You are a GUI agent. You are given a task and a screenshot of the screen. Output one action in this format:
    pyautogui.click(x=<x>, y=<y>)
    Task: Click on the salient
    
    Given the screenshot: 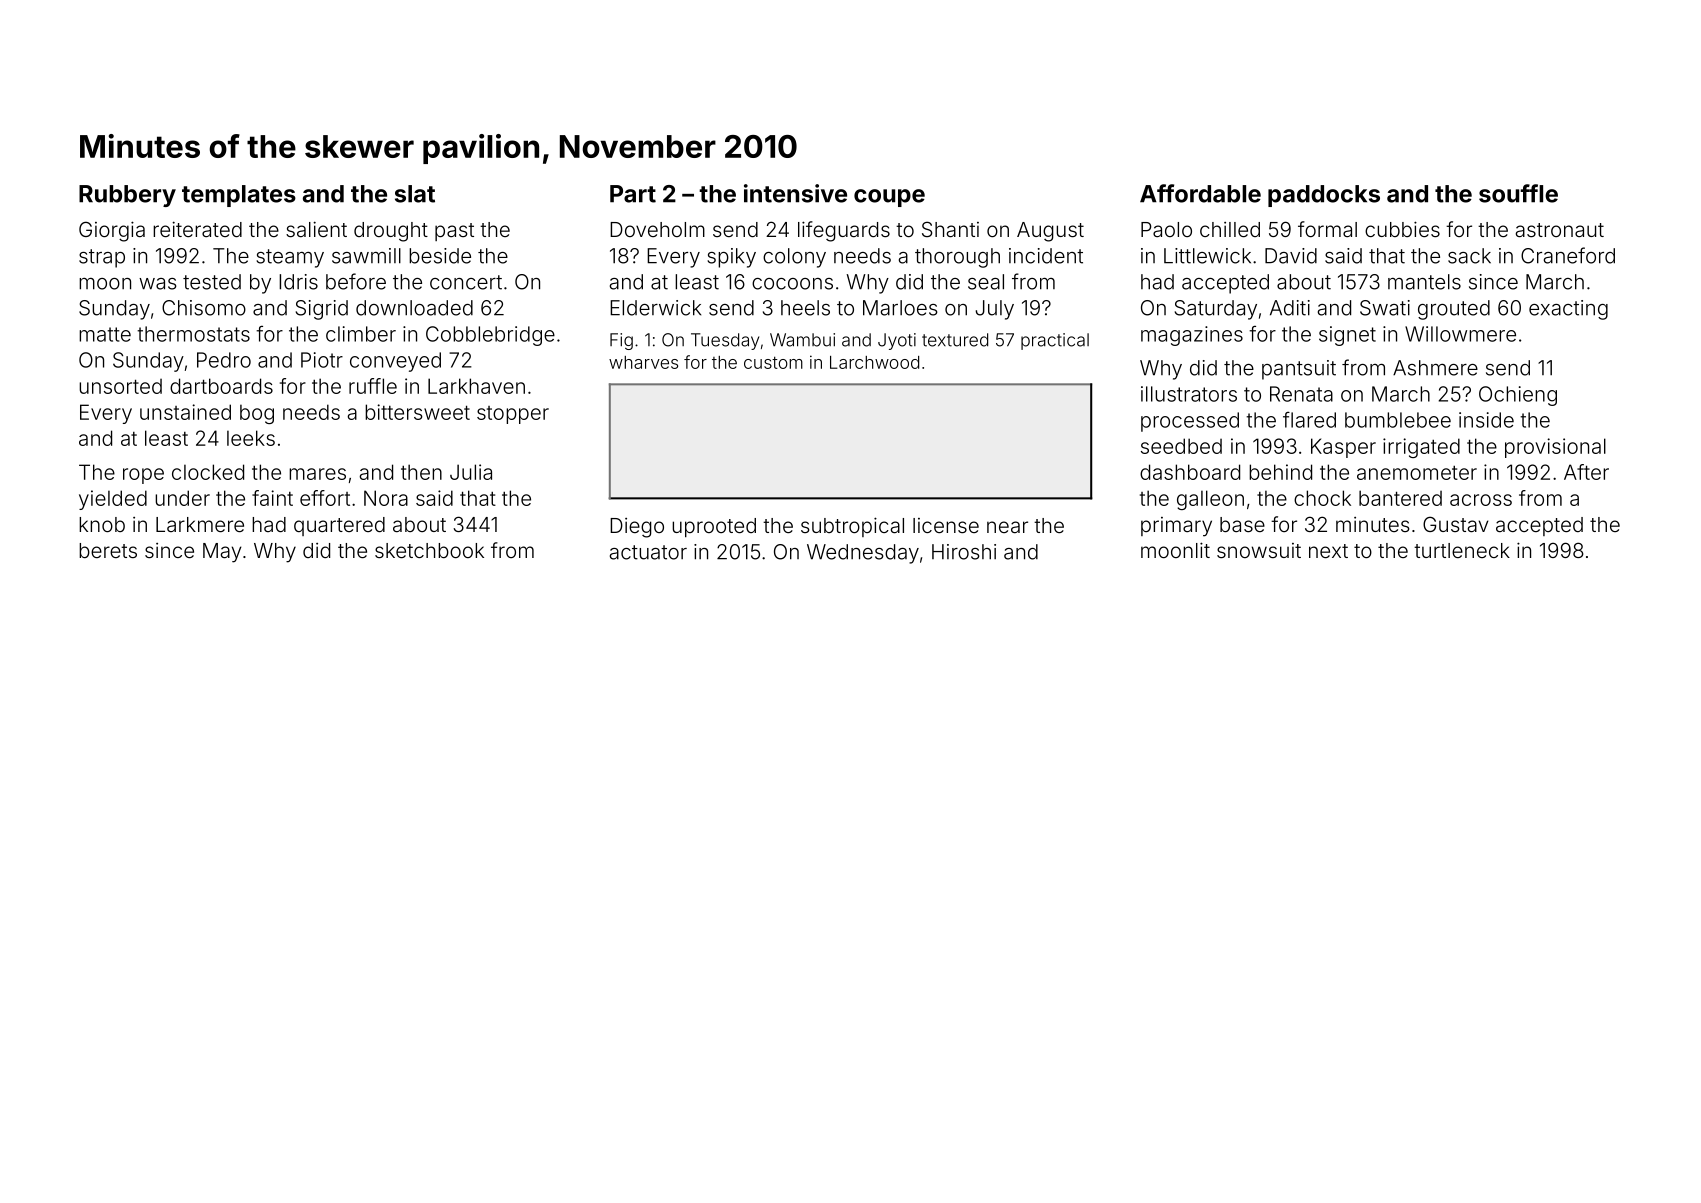 What is the action you would take?
    pyautogui.click(x=316, y=229)
